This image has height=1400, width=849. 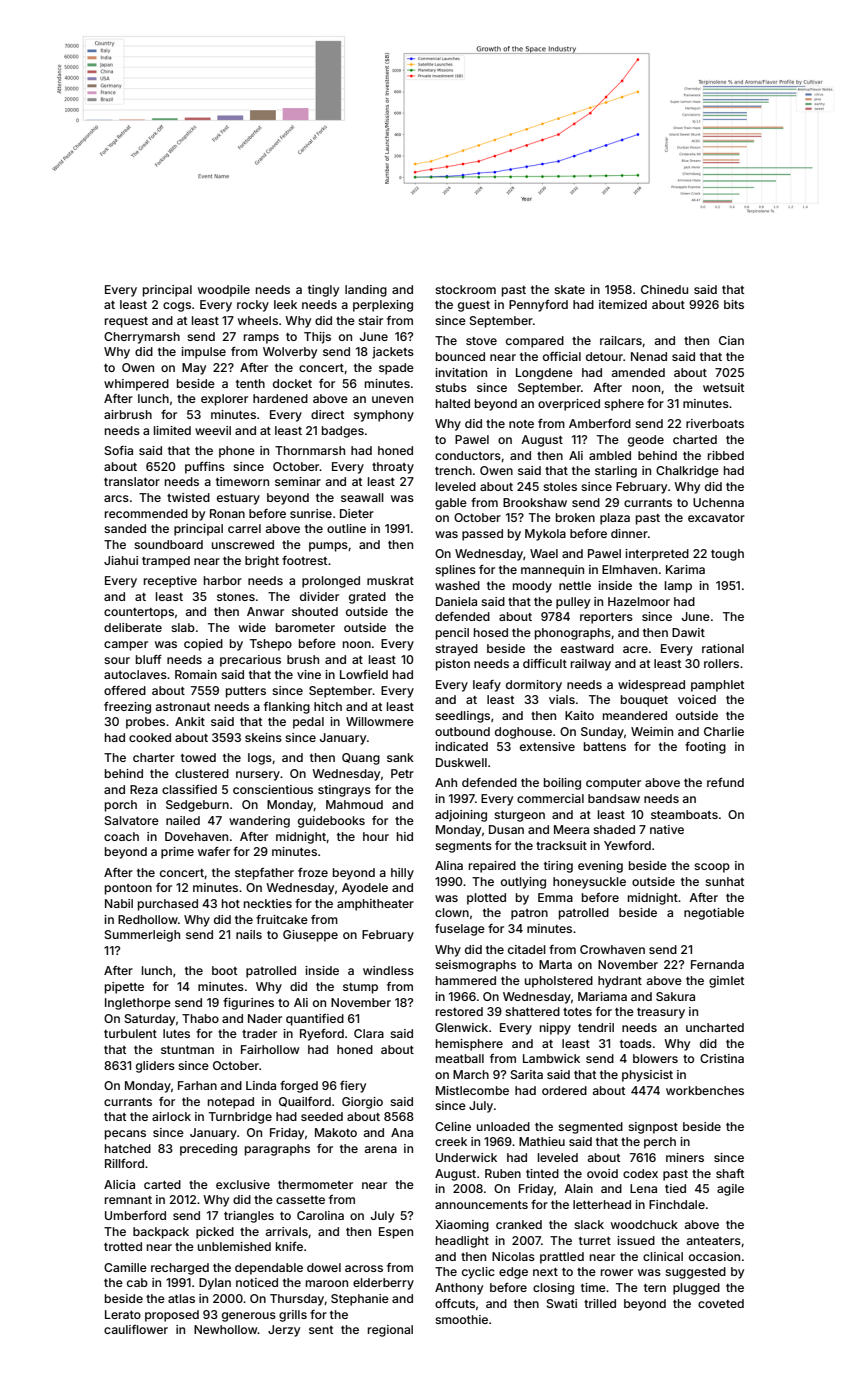 What do you see at coordinates (136, 1329) in the image?
I see `cauliflower` at bounding box center [136, 1329].
